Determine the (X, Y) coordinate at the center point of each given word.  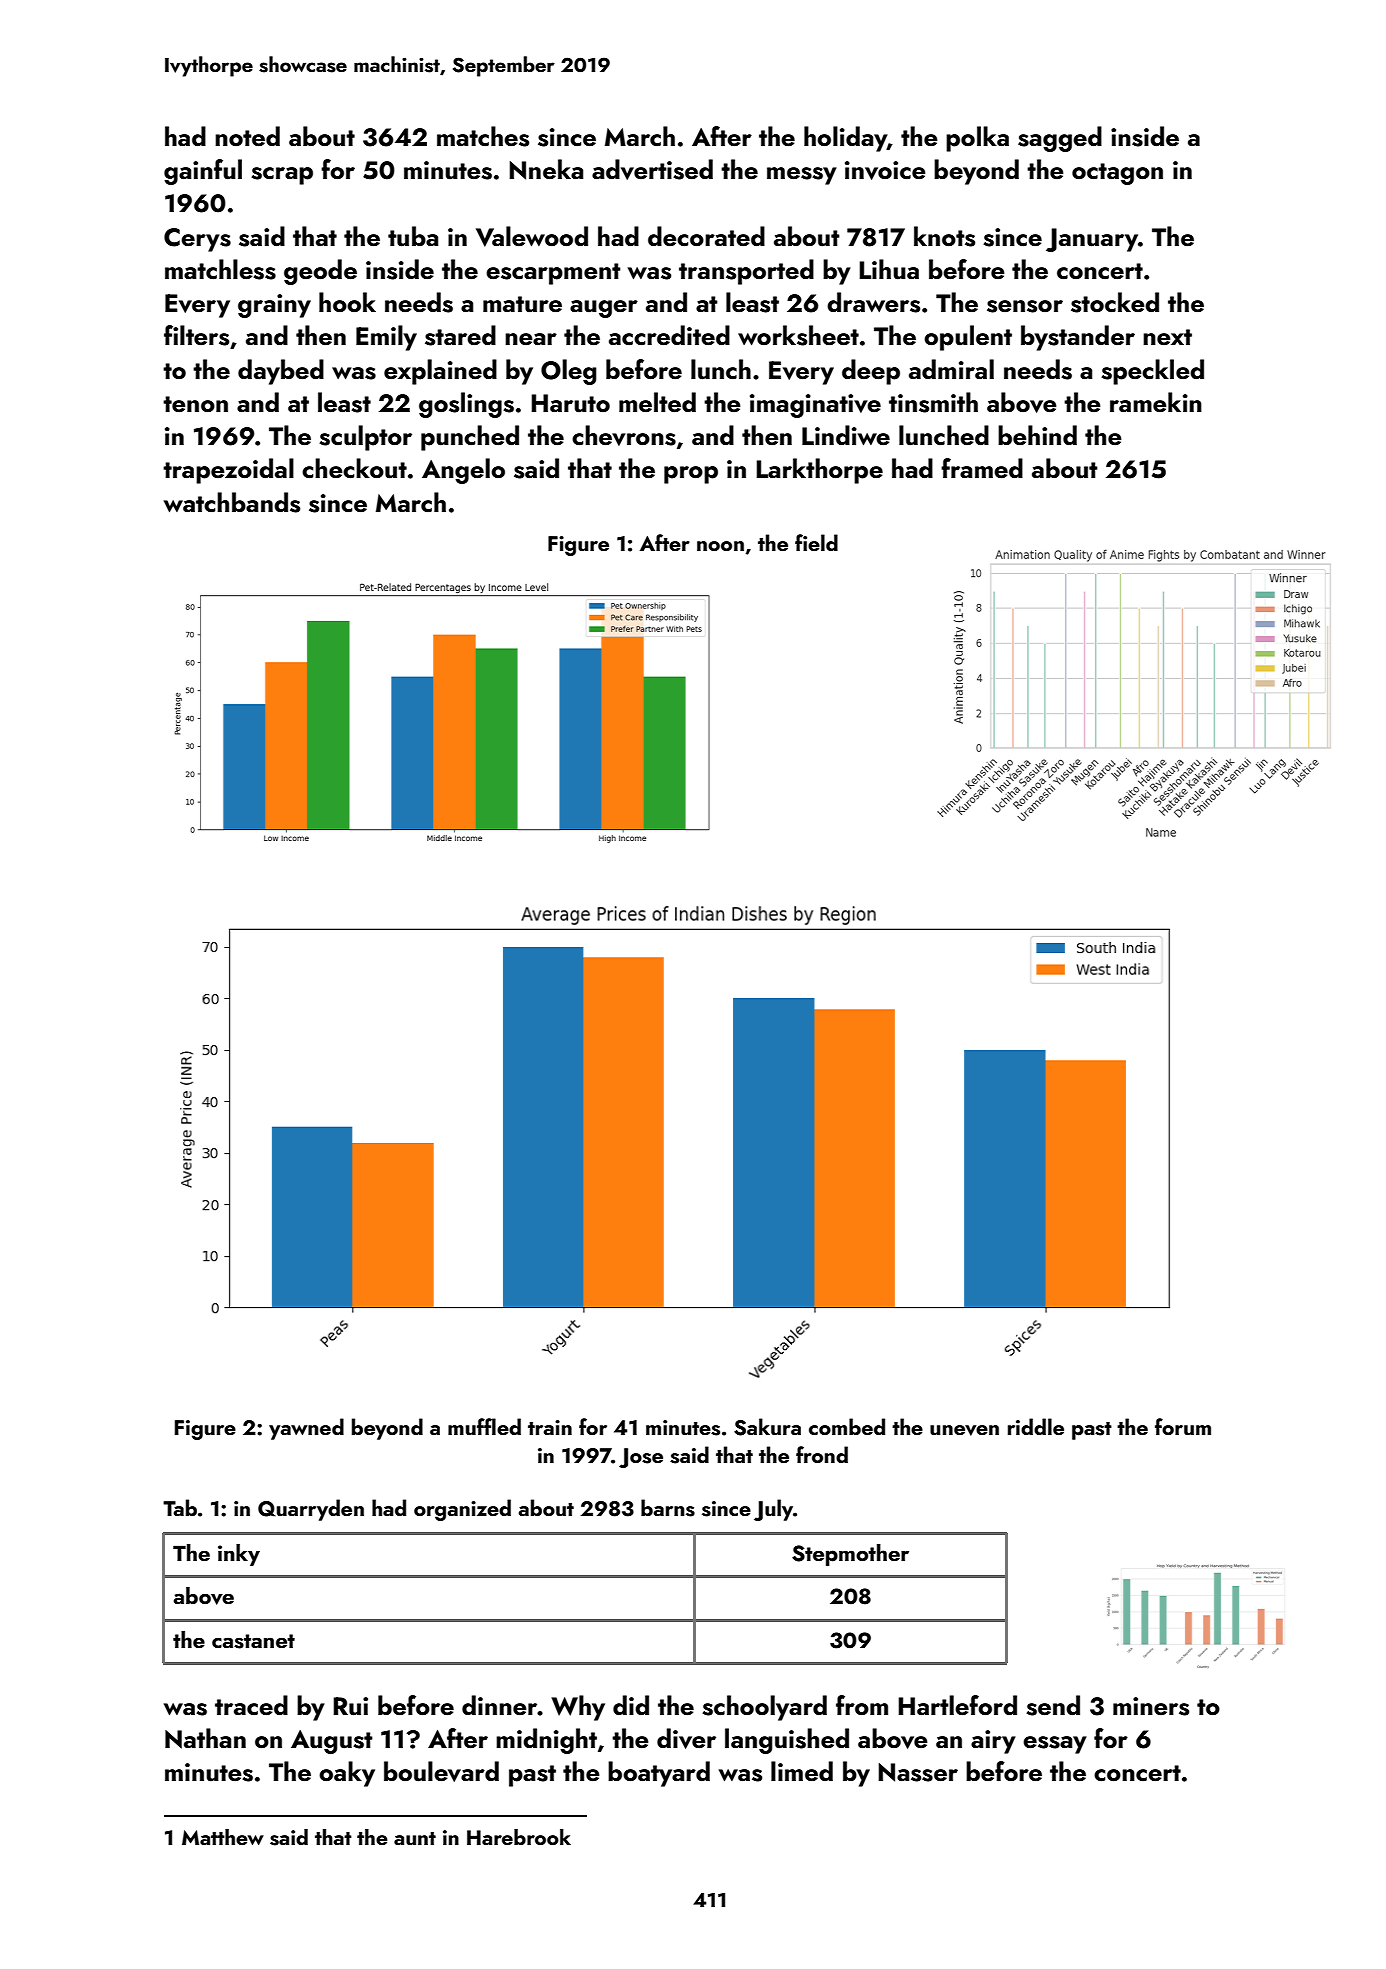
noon (720, 546)
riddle (1036, 1426)
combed (847, 1426)
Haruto (570, 403)
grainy (274, 306)
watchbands (232, 502)
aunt (415, 1838)
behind (1037, 435)
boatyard (659, 1774)
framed (982, 468)
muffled (484, 1426)
